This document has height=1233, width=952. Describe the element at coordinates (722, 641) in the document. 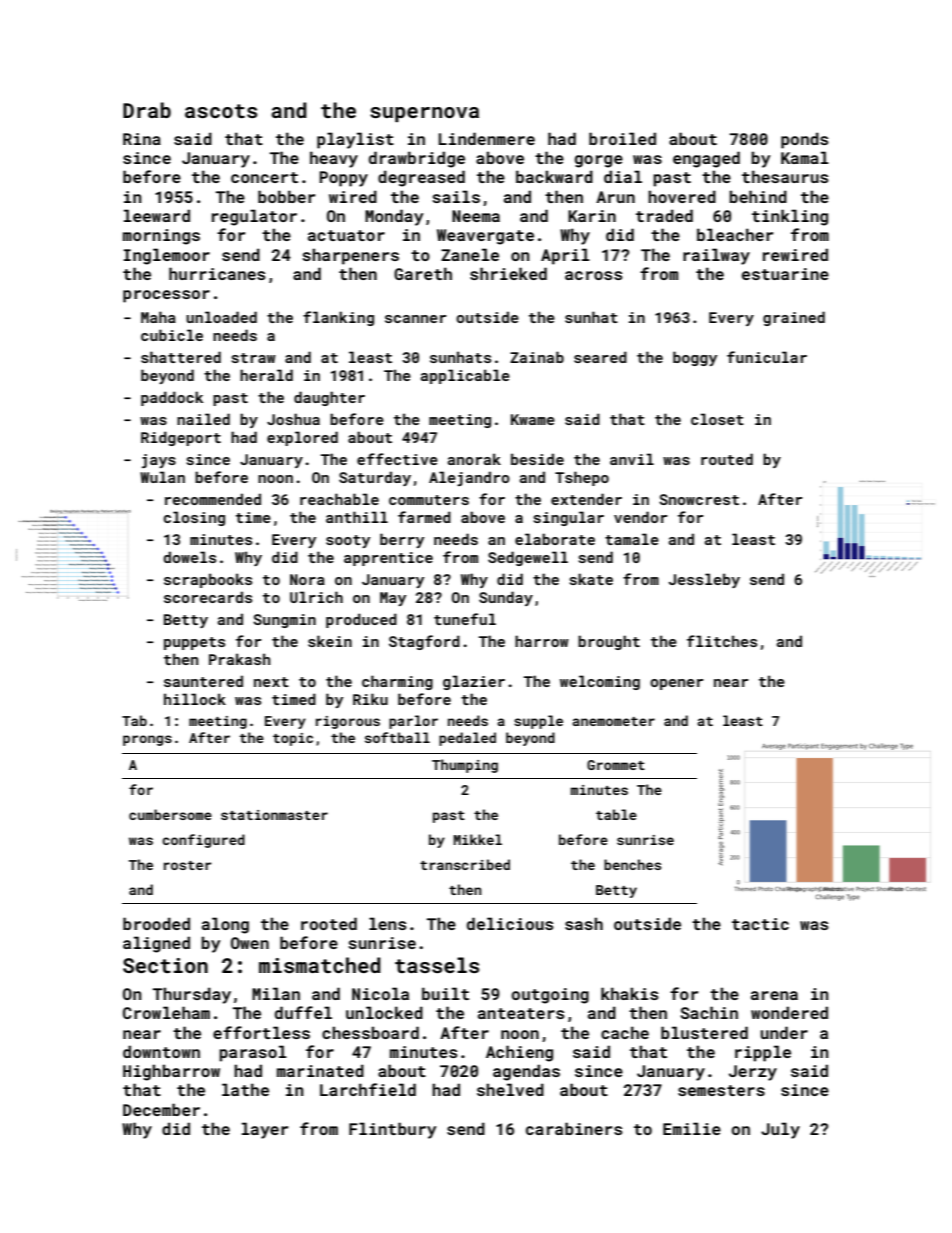

I see `flitches` at that location.
